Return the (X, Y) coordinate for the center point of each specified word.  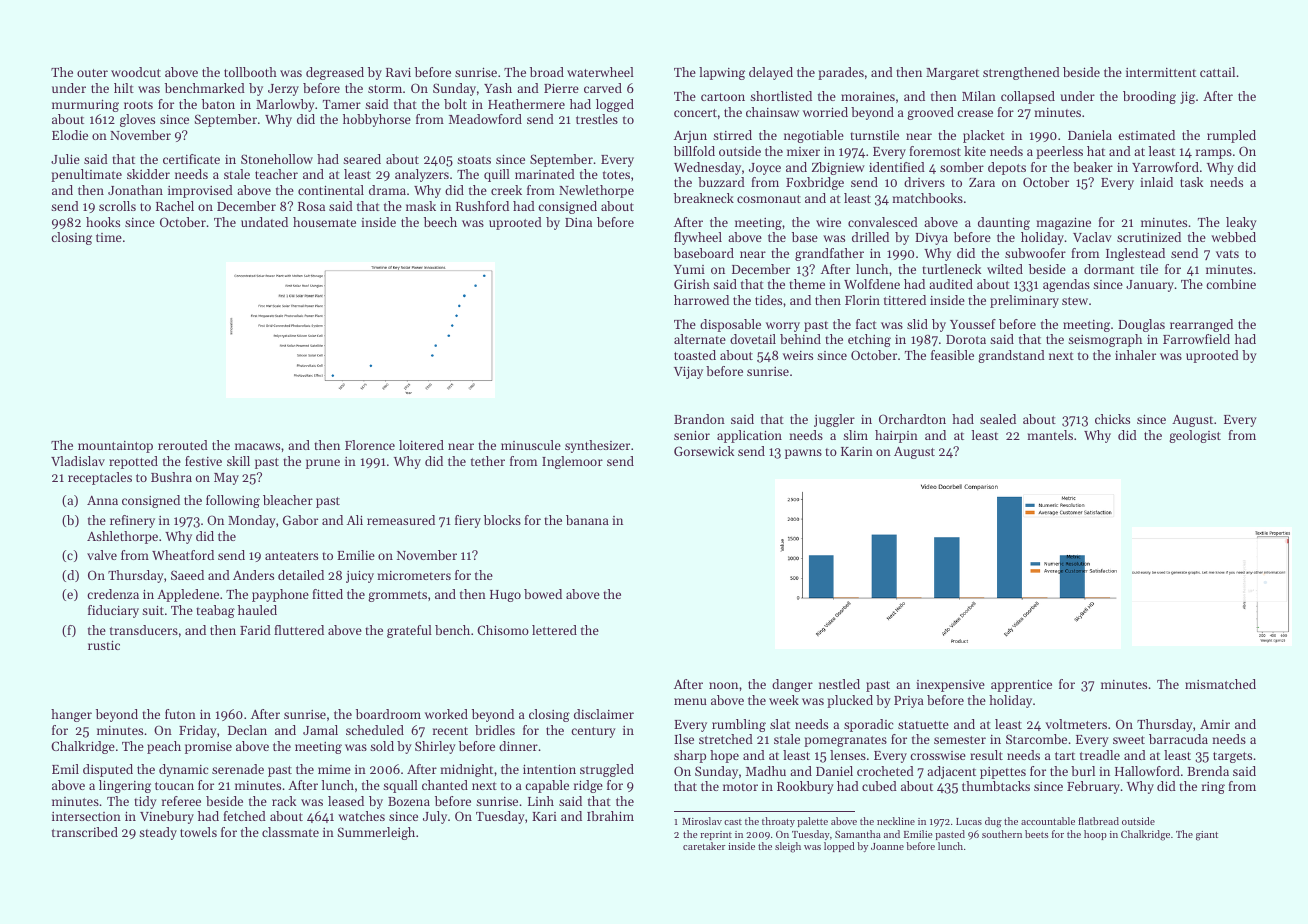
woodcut (136, 72)
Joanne (887, 846)
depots (1007, 168)
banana (587, 520)
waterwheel (600, 72)
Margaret (952, 74)
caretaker (704, 846)
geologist (1195, 436)
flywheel (698, 238)
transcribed (85, 832)
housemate (324, 222)
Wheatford (183, 555)
